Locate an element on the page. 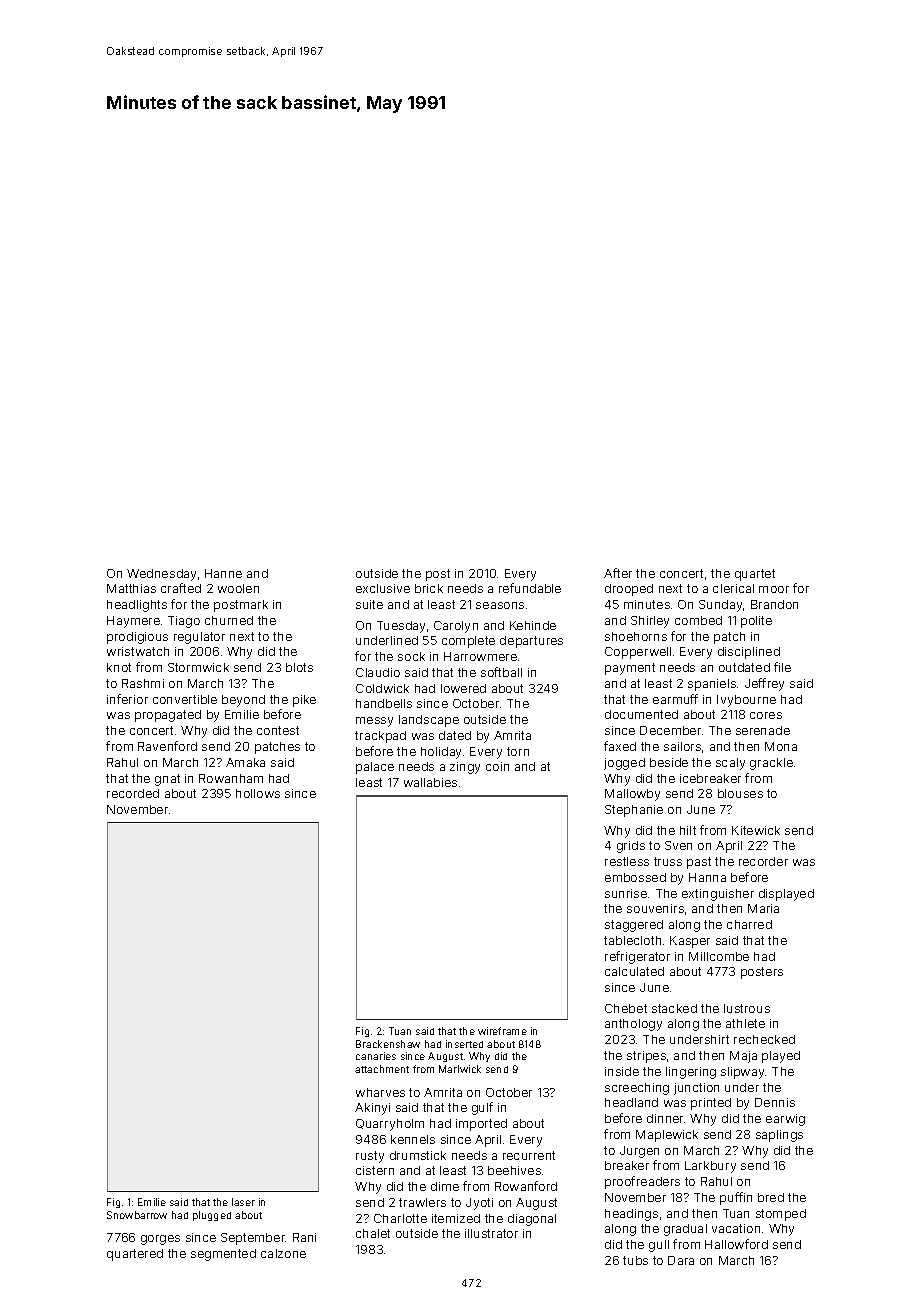 This image has height=1308, width=924. tubs is located at coordinates (635, 1260).
